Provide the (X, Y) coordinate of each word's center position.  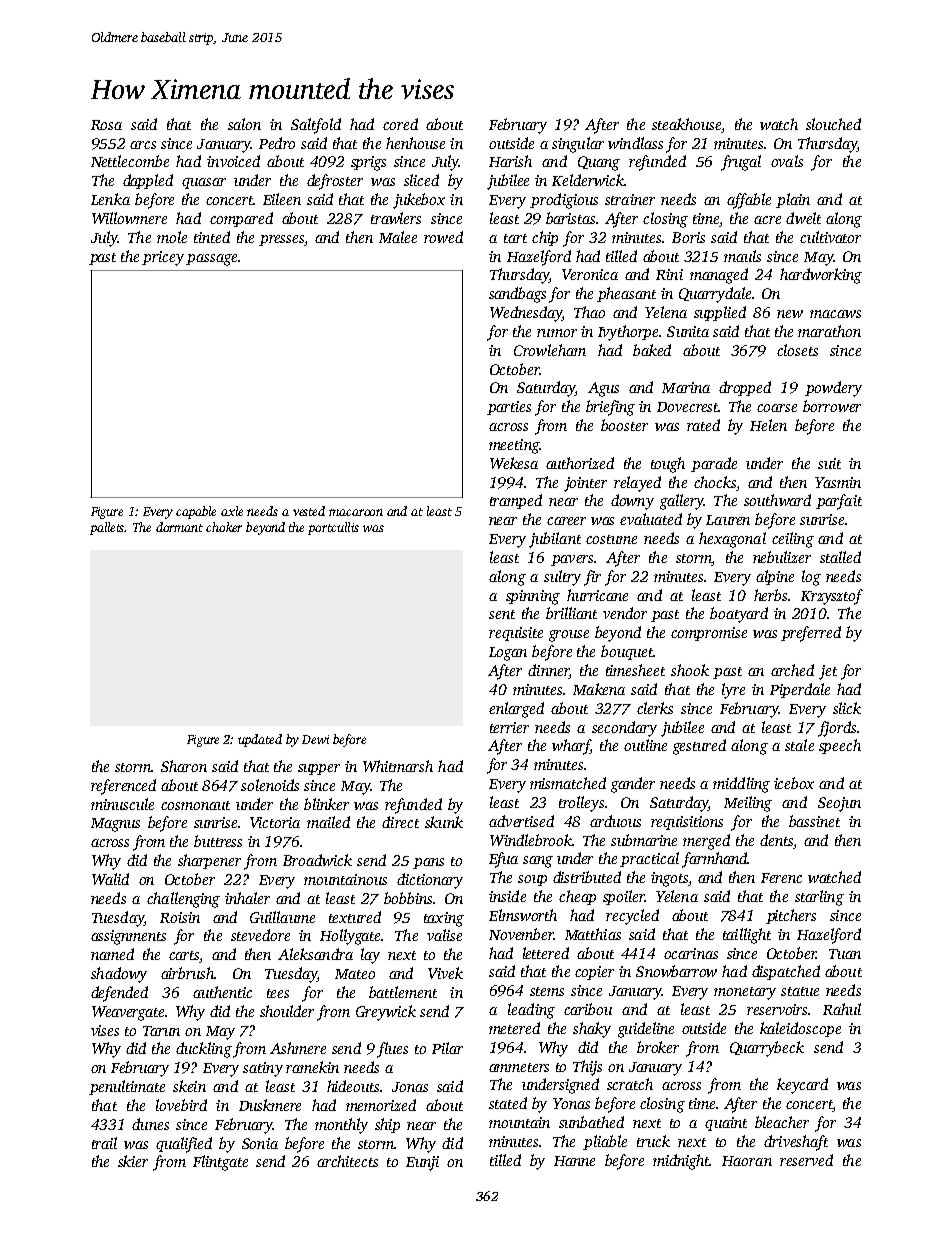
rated (703, 425)
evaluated (651, 519)
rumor (557, 333)
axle (232, 511)
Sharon (184, 766)
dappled (148, 181)
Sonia (260, 1143)
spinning (533, 597)
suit (829, 463)
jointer (585, 484)
